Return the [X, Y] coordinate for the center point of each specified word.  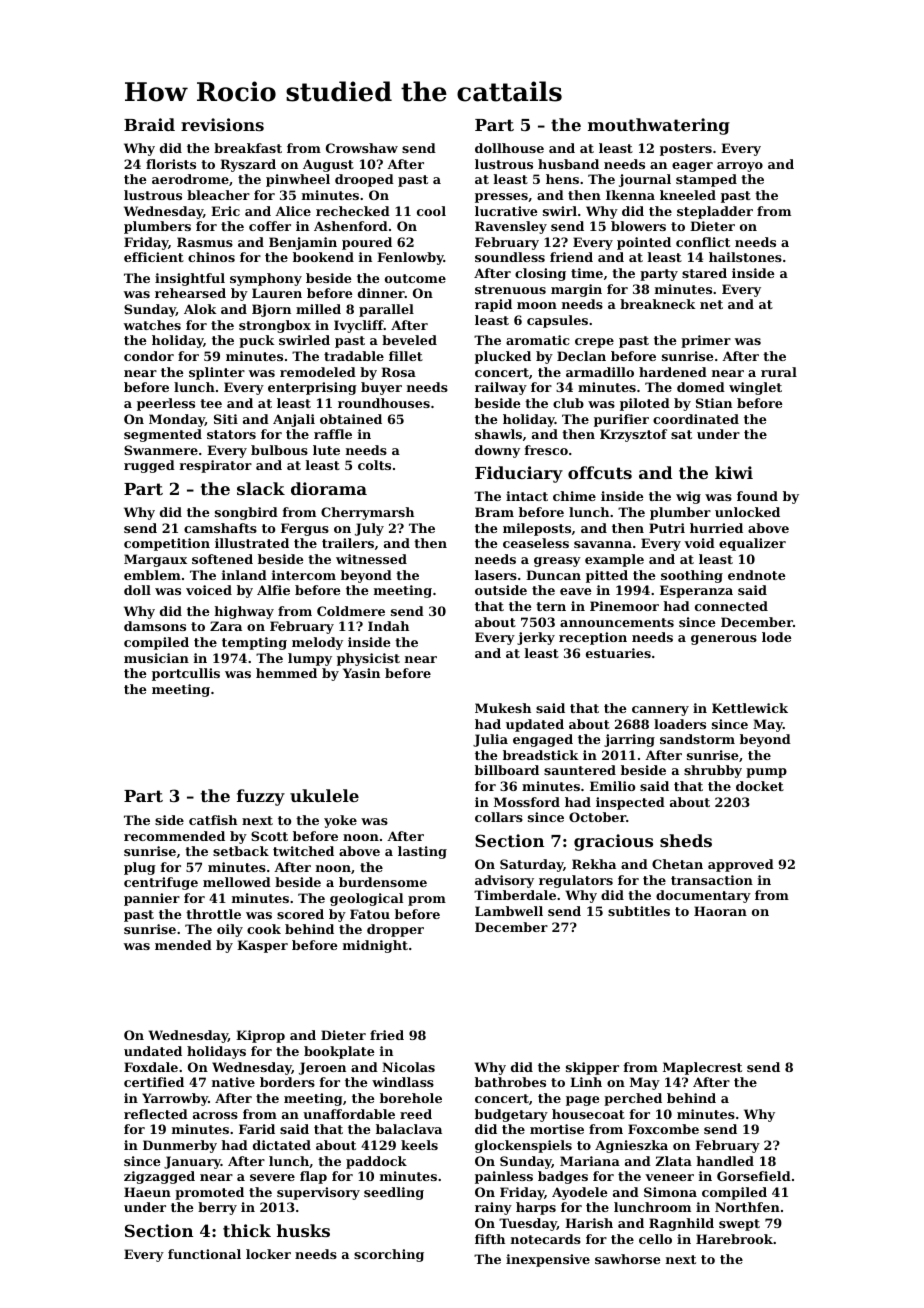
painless [504, 1177]
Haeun [147, 1192]
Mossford [527, 802]
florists [171, 164]
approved [741, 865]
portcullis [186, 674]
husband [568, 164]
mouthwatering [659, 126]
